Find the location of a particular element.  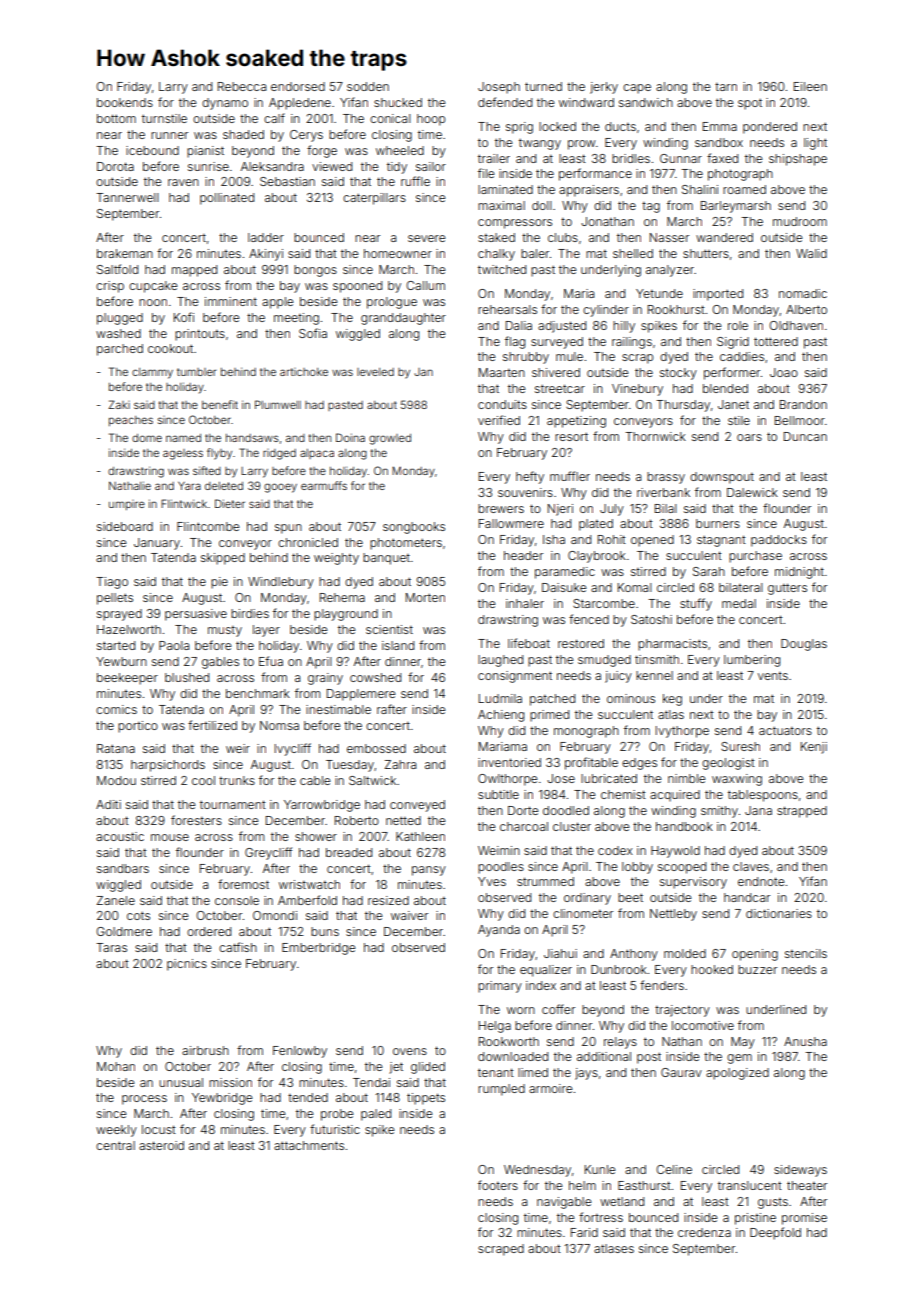

Gaurav is located at coordinates (681, 1072).
